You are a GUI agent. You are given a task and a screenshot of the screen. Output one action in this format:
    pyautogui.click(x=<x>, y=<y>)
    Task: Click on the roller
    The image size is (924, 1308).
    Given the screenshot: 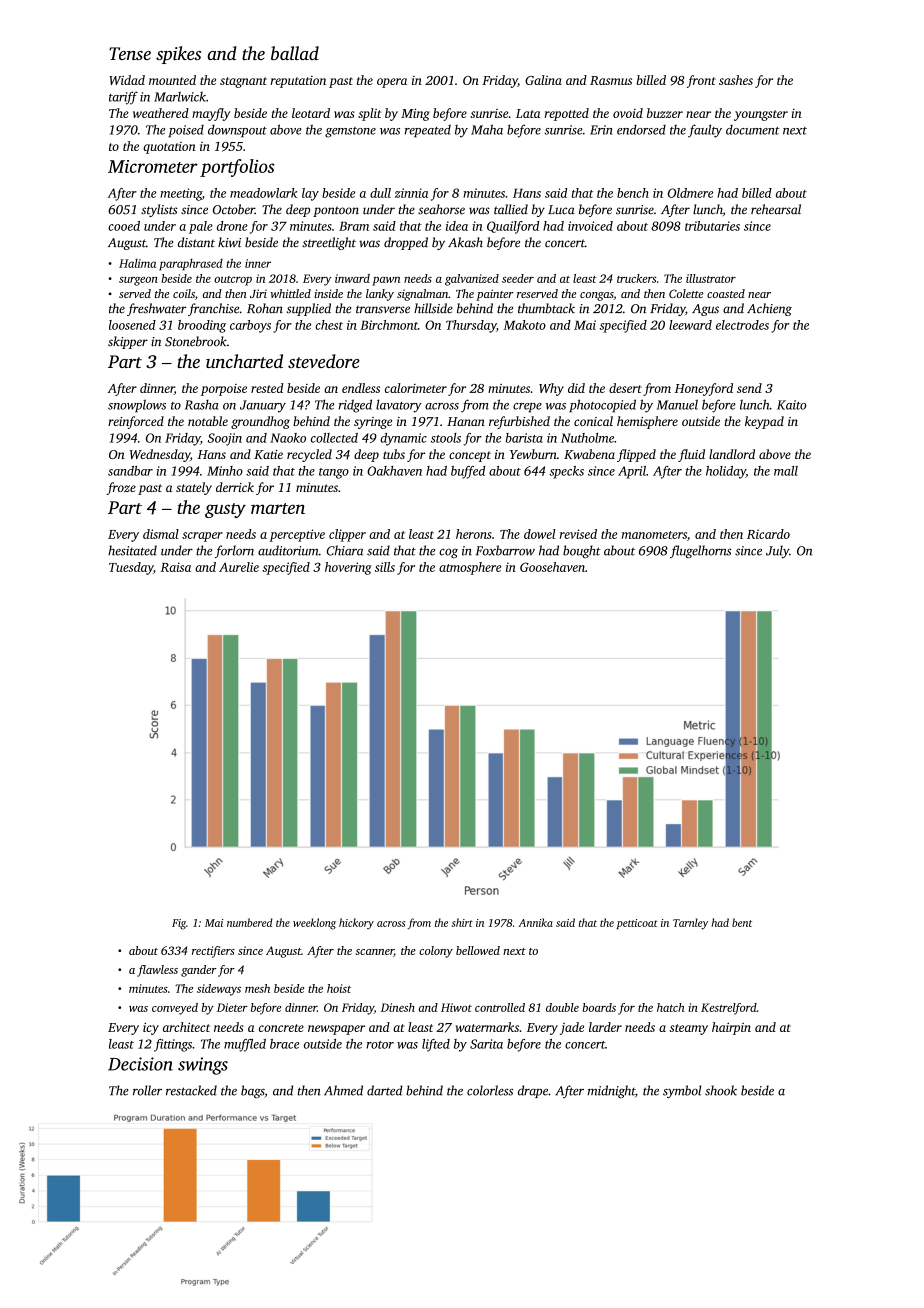 What is the action you would take?
    pyautogui.click(x=147, y=1090)
